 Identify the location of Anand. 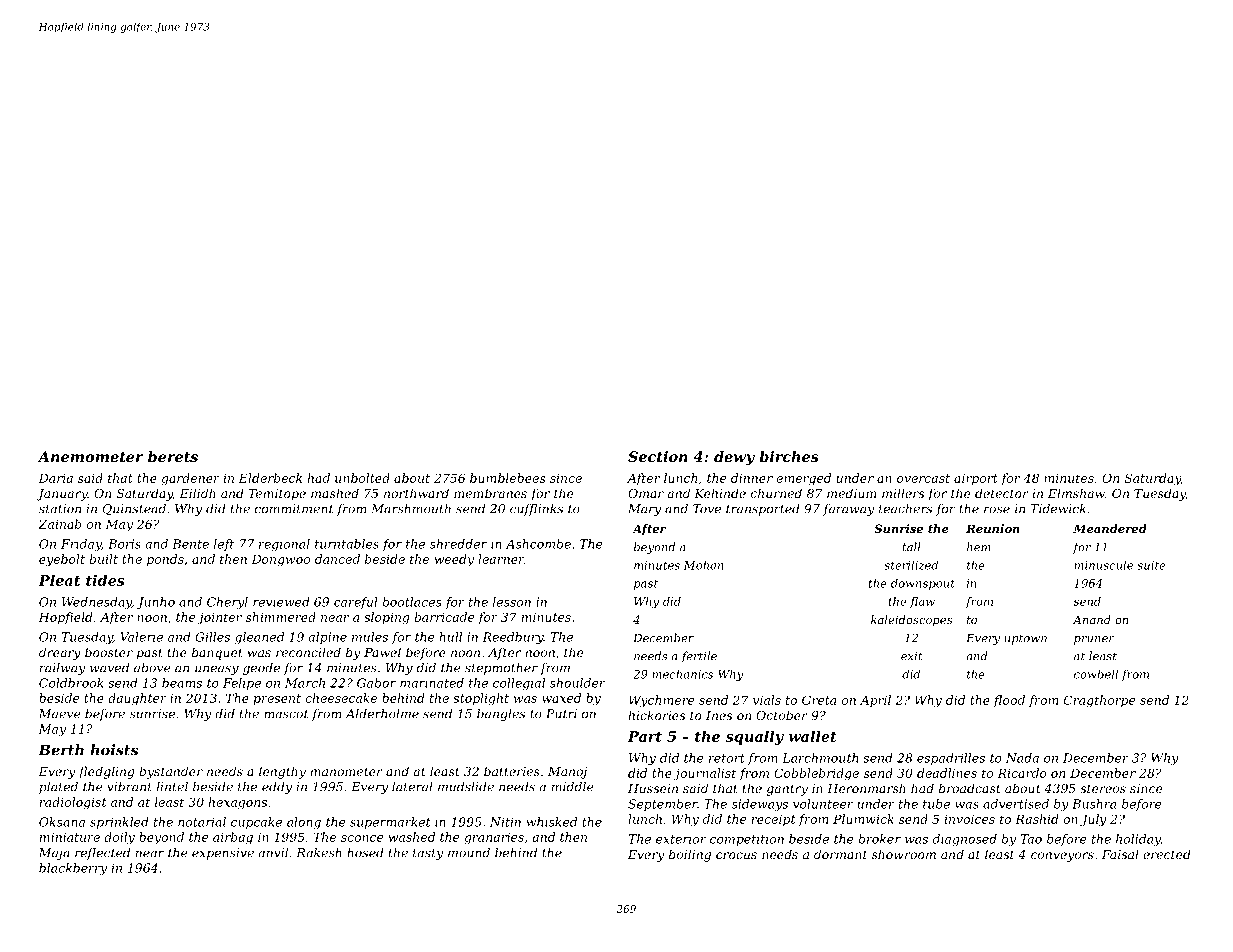
(1092, 619).
